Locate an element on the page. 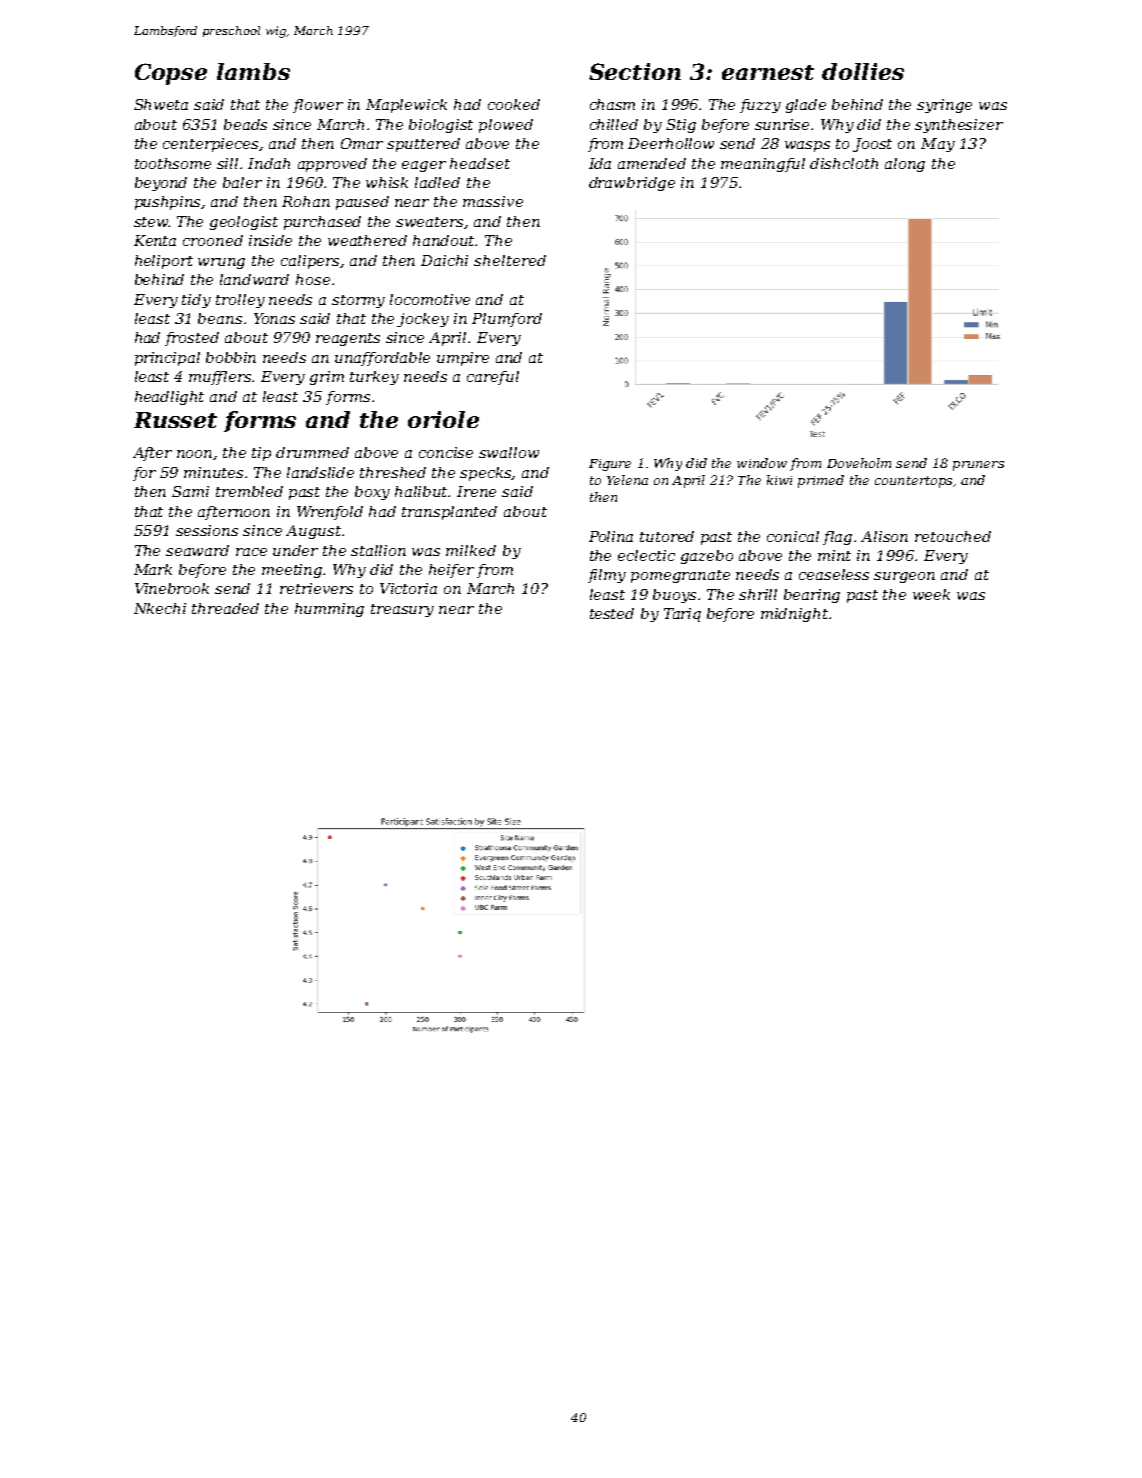 The height and width of the document is (1478, 1142). Tariq is located at coordinates (682, 615).
